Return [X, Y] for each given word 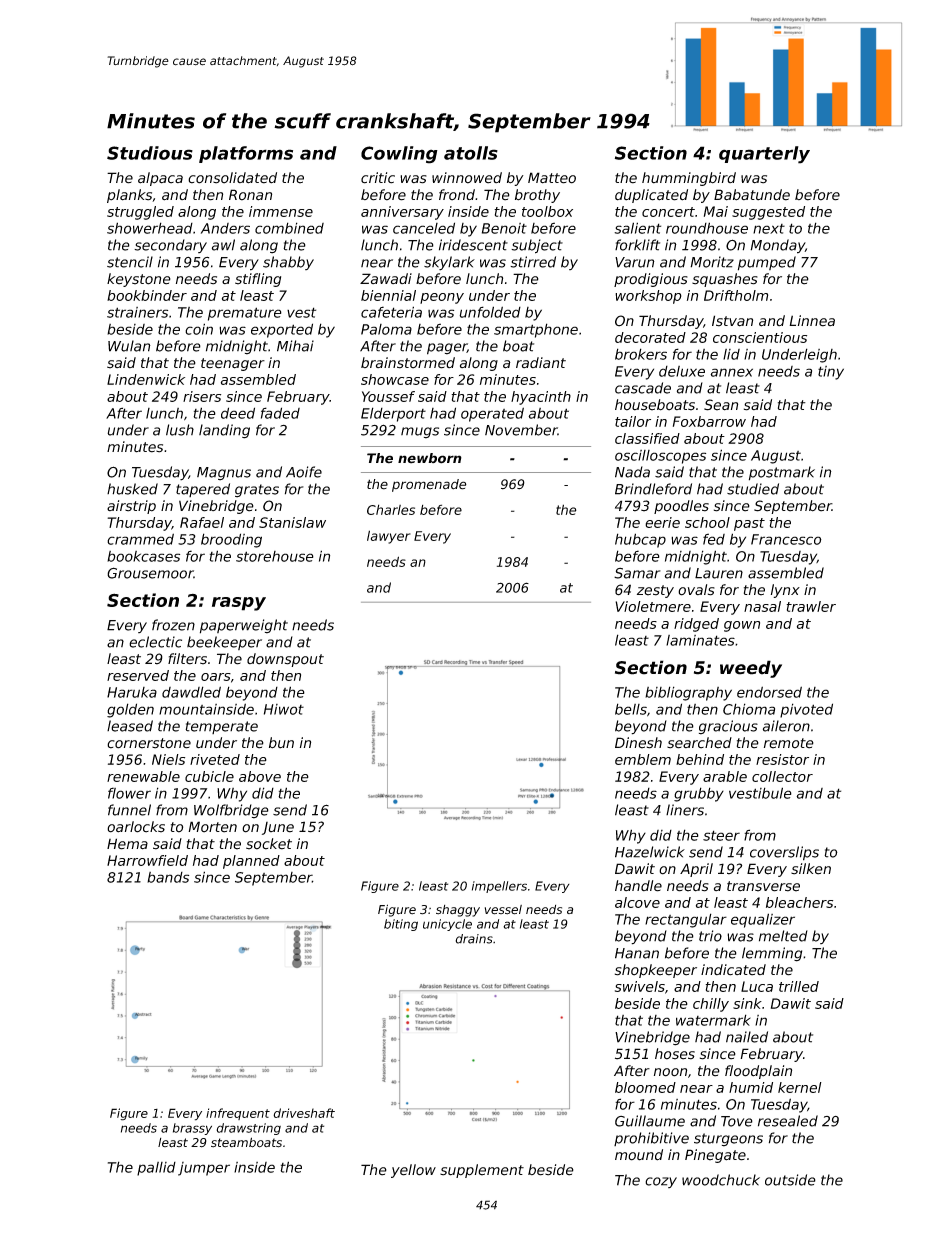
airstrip [131, 507]
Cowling [399, 155]
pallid [156, 1169]
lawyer [389, 537]
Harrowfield [147, 860]
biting [401, 925]
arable [725, 776]
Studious [150, 153]
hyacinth [541, 398]
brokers [641, 354]
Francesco [786, 539]
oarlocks [136, 827]
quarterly [764, 155]
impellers [499, 887]
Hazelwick [650, 852]
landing [224, 431]
